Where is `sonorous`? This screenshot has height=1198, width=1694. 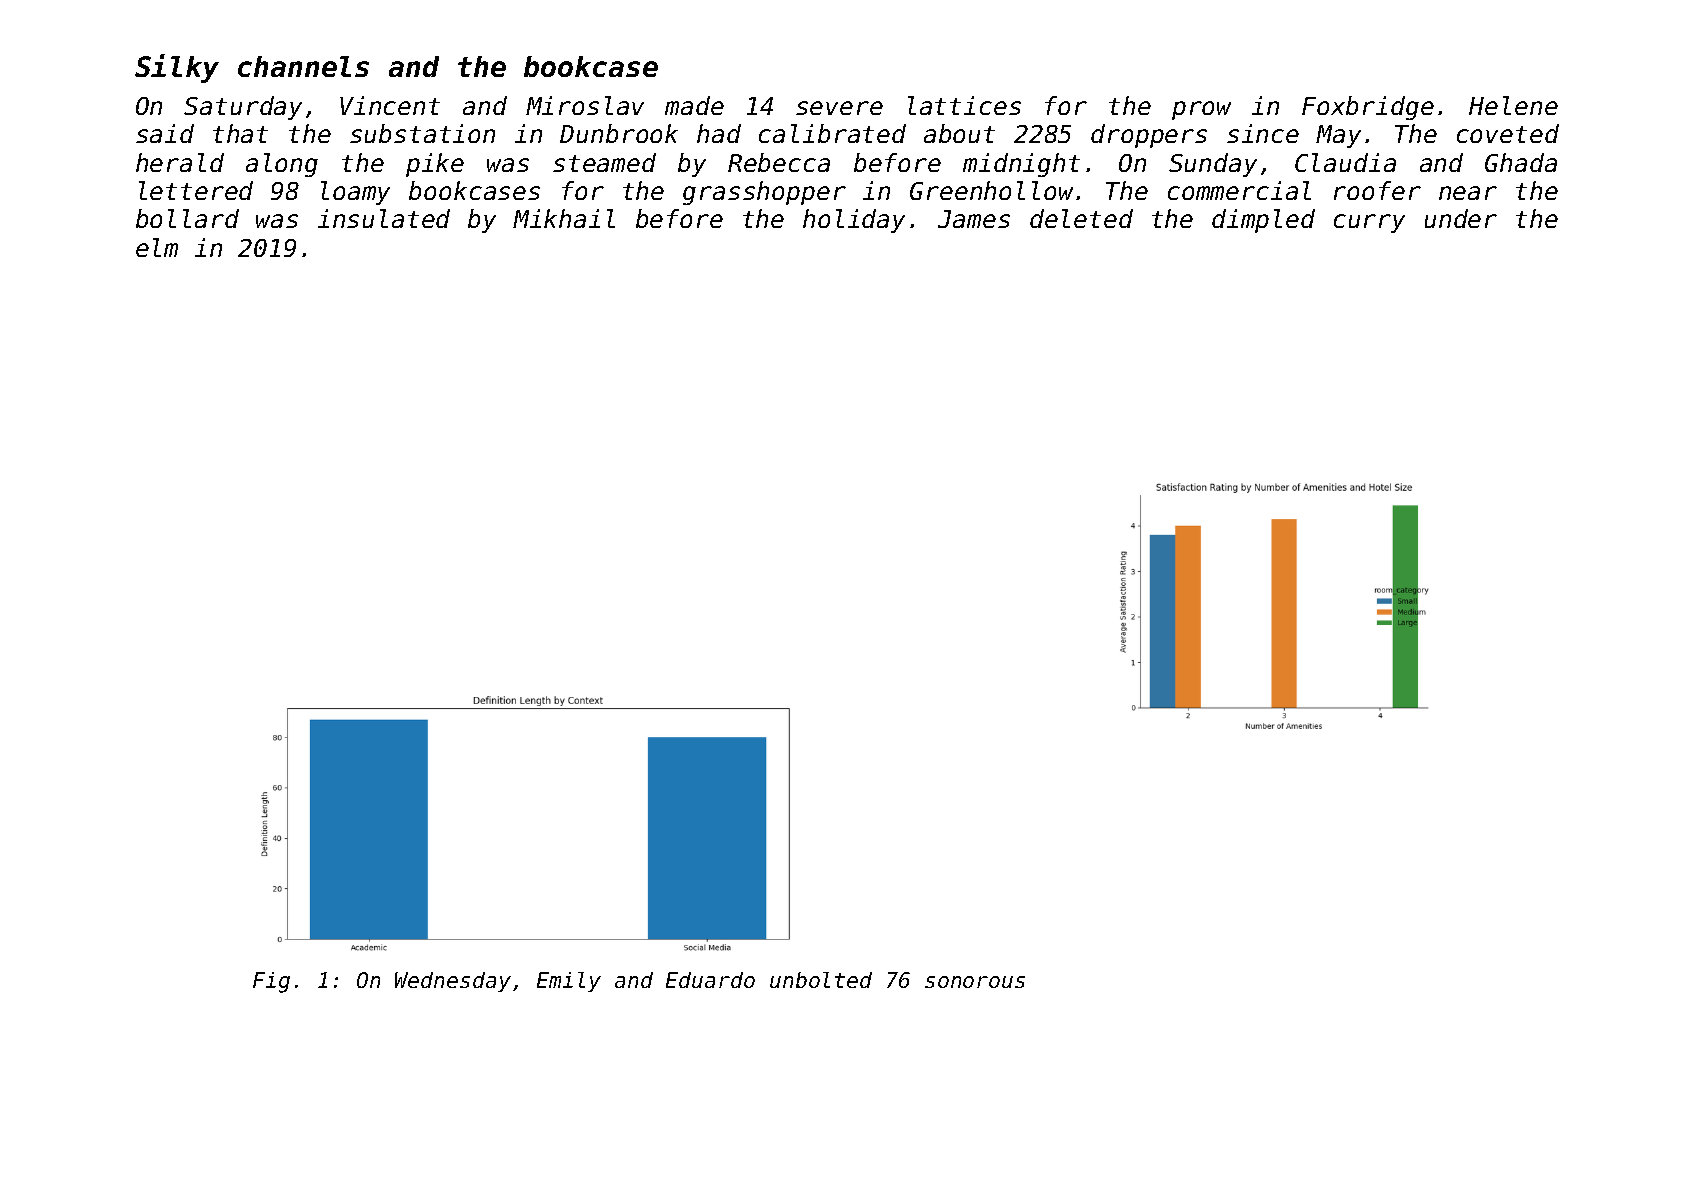 sonorous is located at coordinates (975, 982).
